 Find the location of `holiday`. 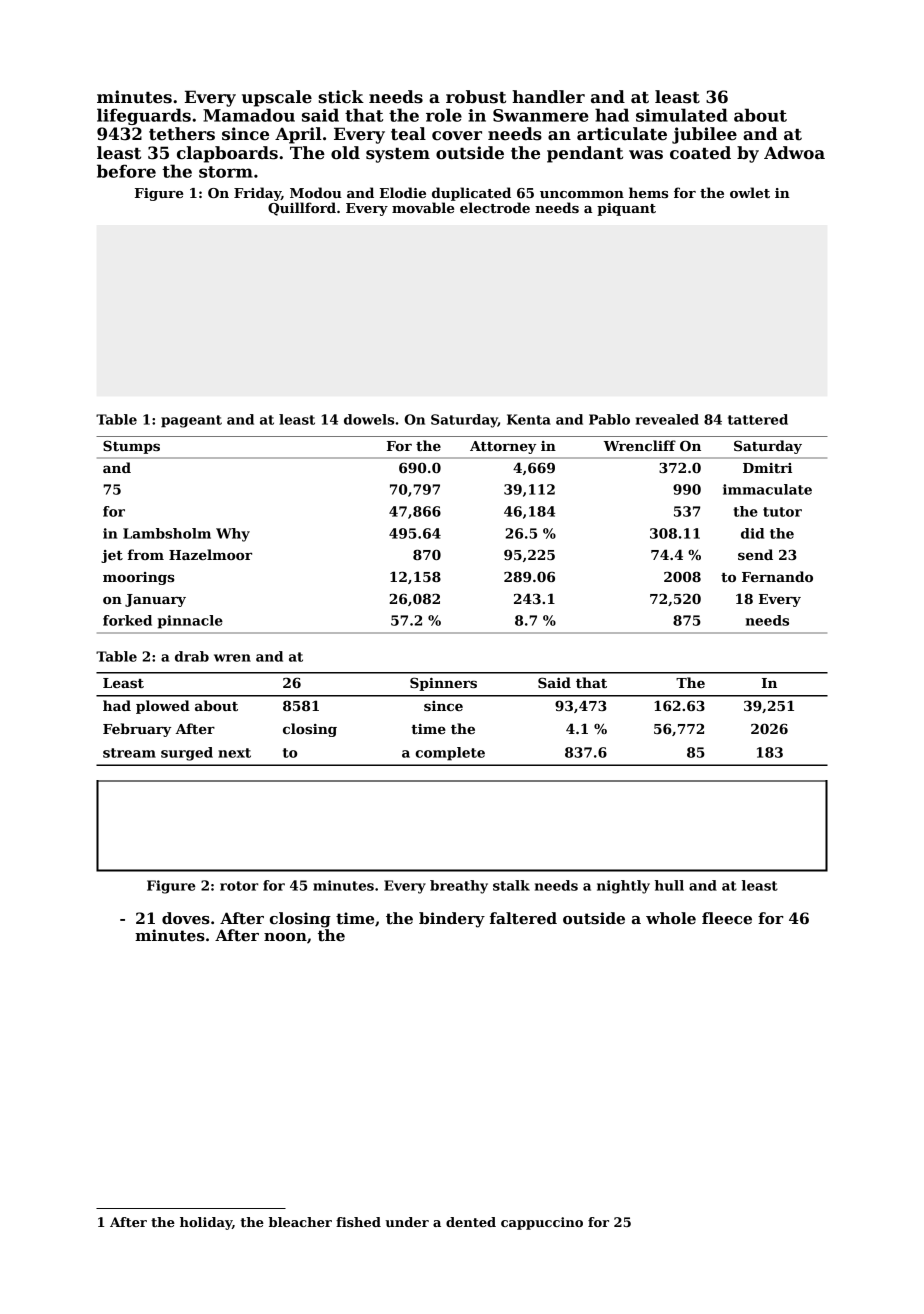

holiday is located at coordinates (206, 1223).
